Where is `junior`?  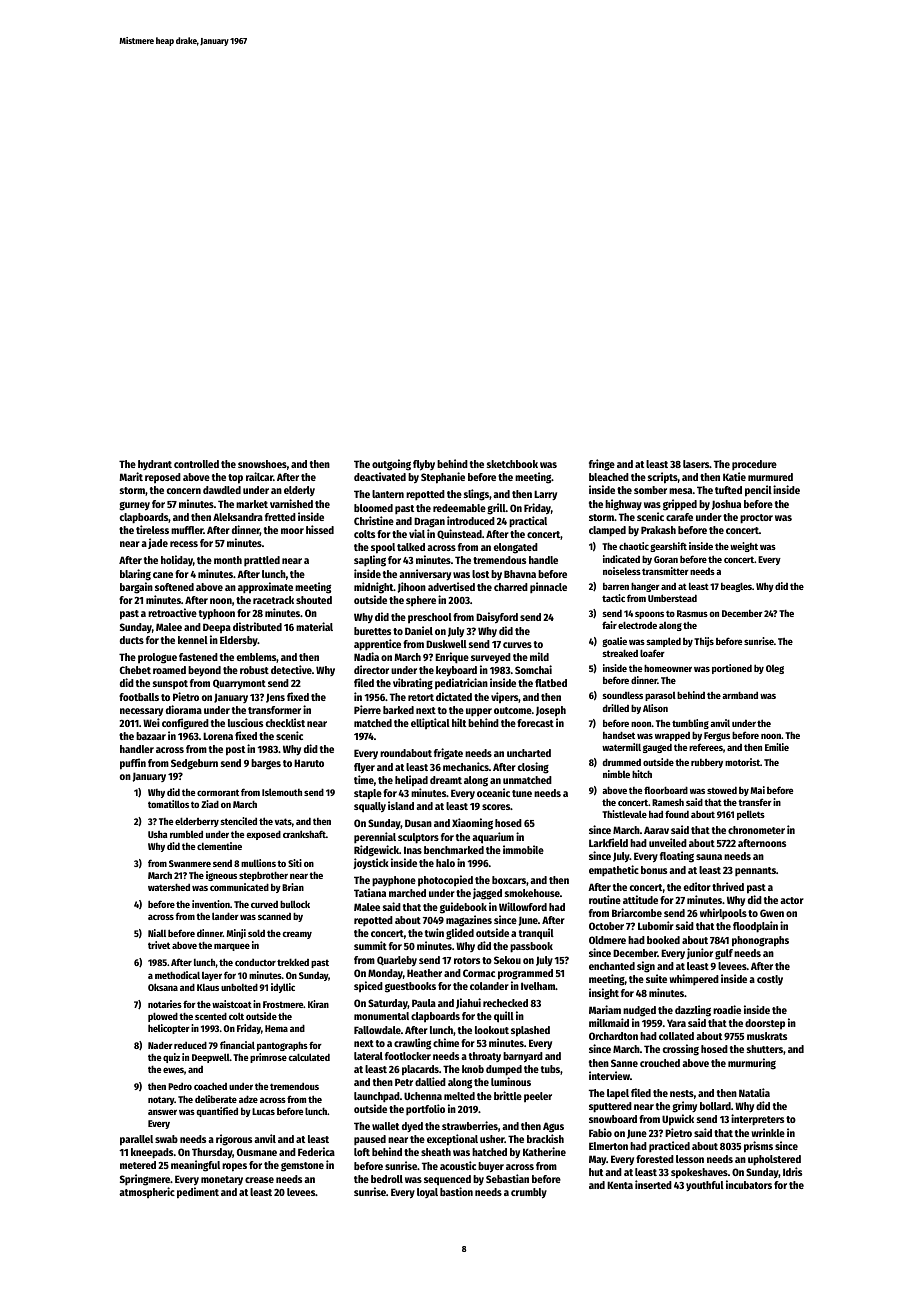 junior is located at coordinates (700, 953).
